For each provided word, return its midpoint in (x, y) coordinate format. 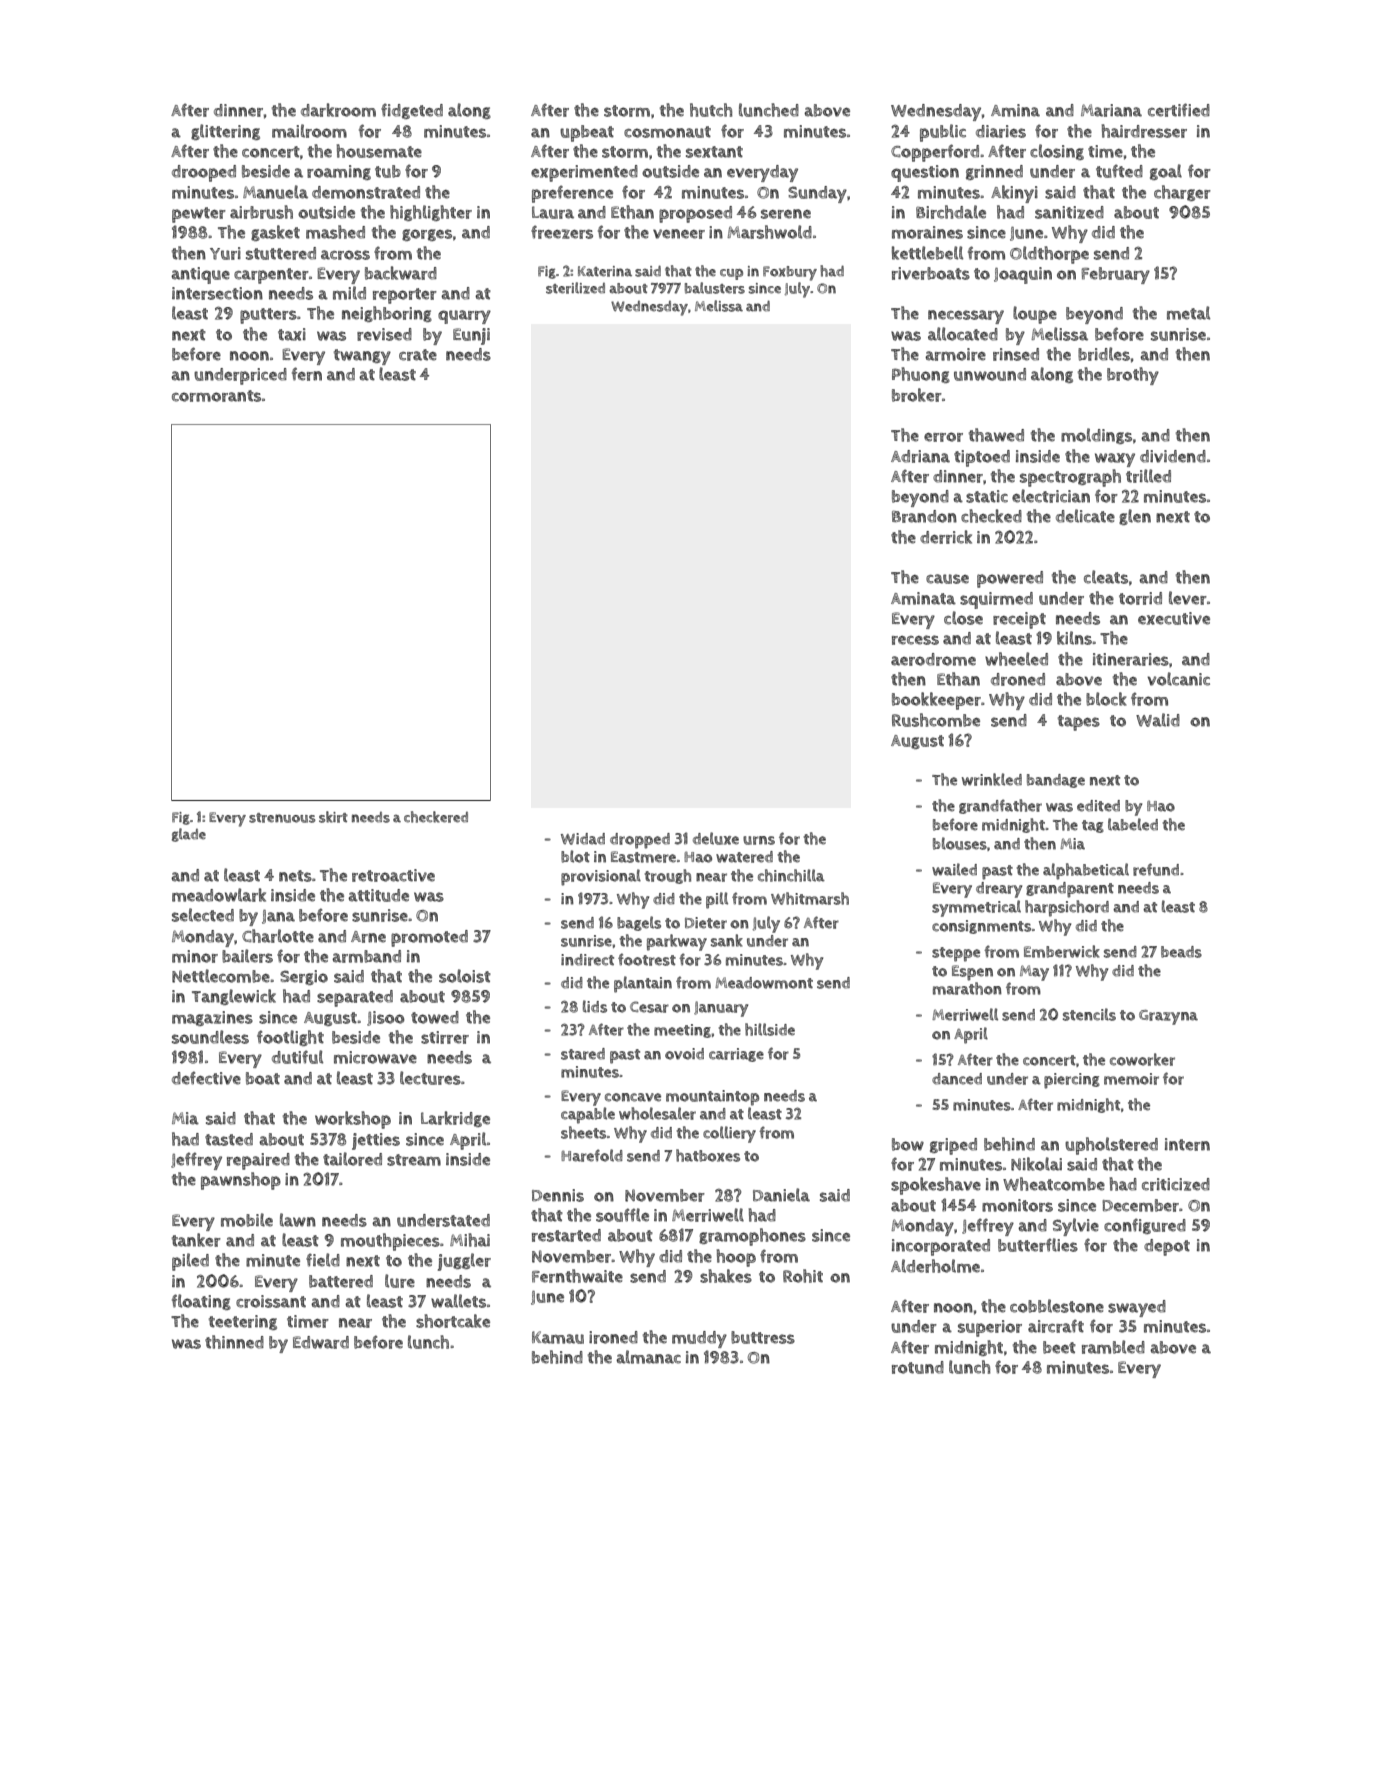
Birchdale (951, 212)
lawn (298, 1220)
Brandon (924, 516)
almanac (648, 1357)
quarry (464, 317)
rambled (1113, 1347)
